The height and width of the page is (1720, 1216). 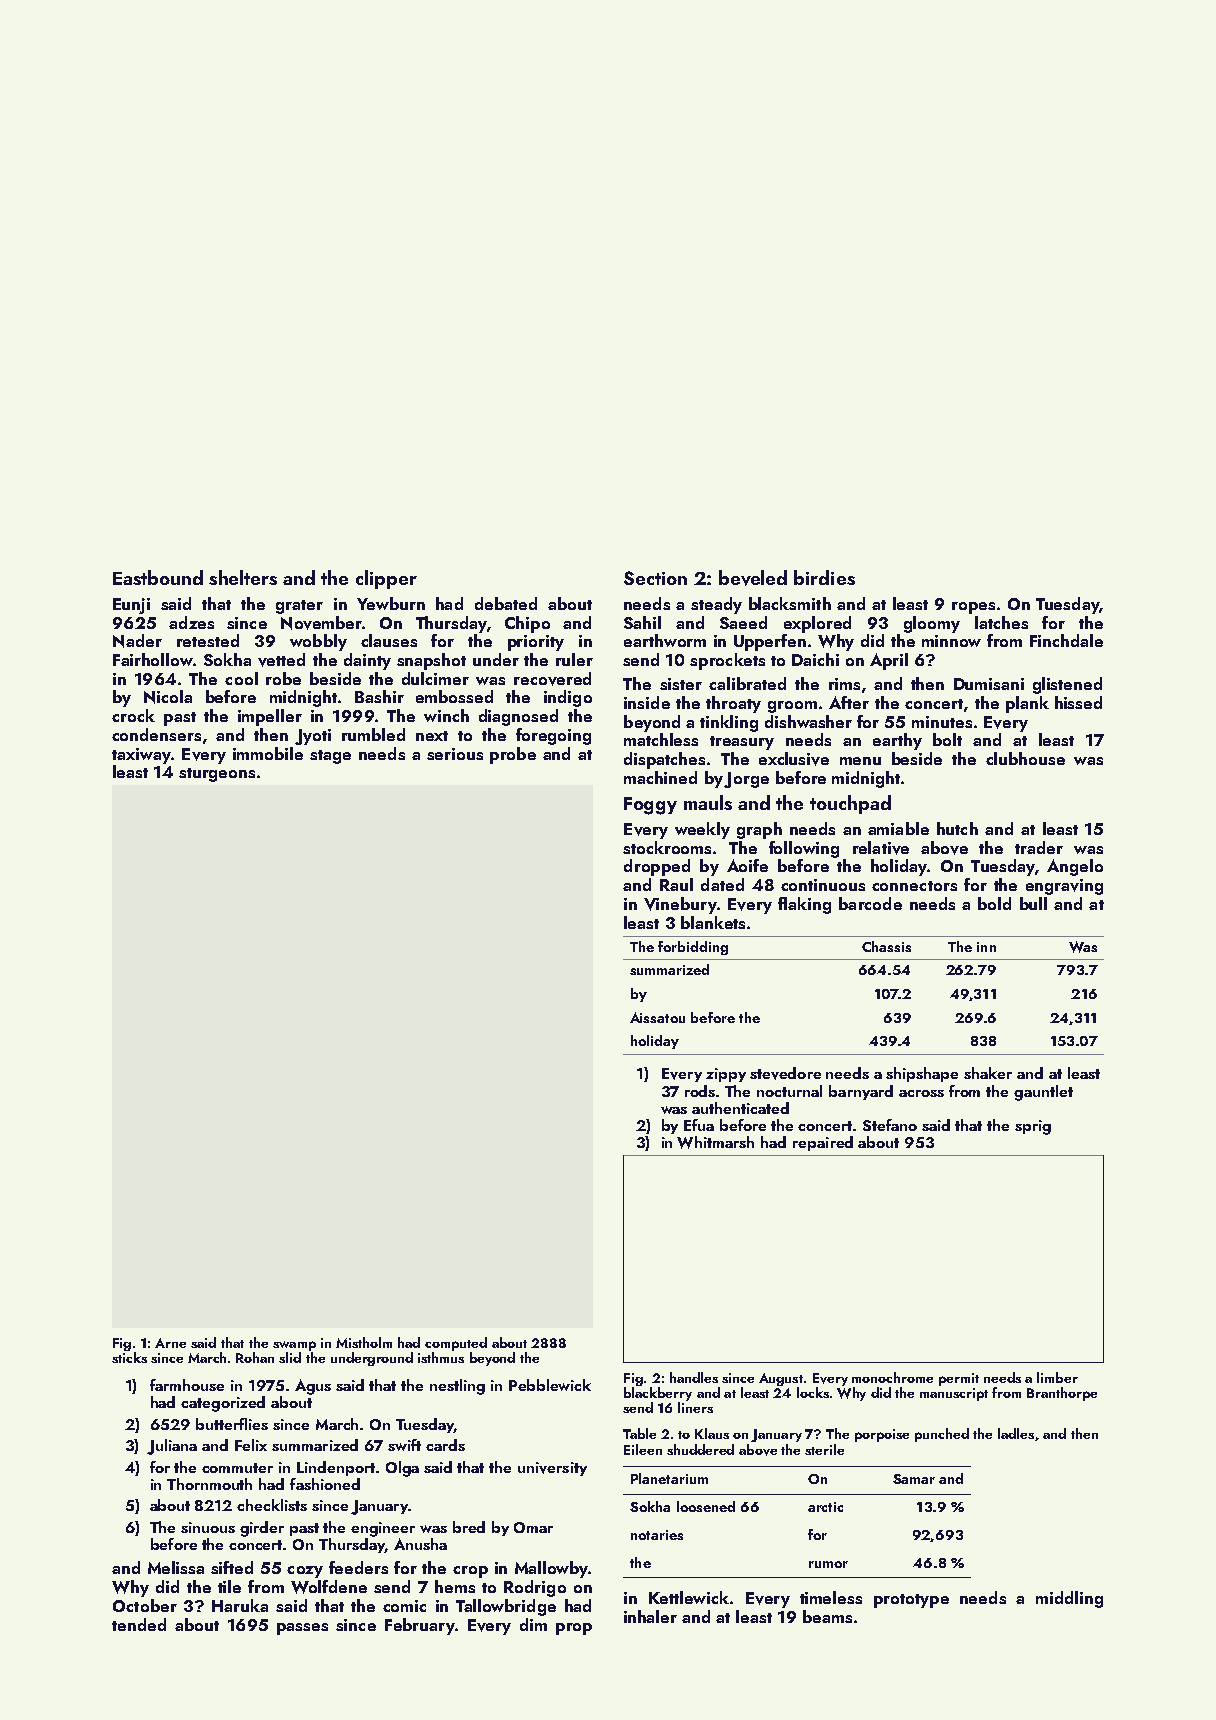 I want to click on shelters, so click(x=243, y=577).
